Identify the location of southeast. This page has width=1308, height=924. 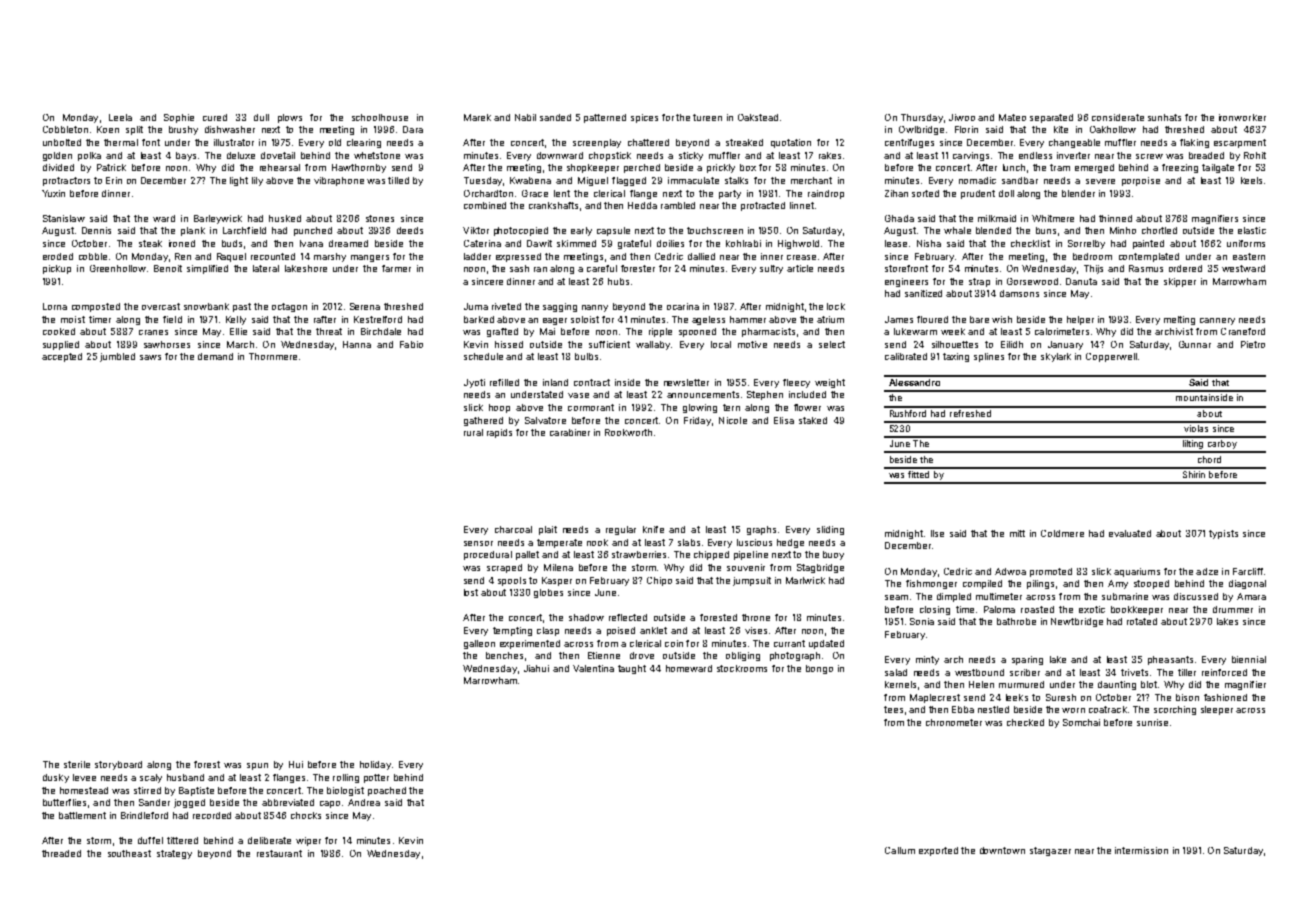
(129, 853).
